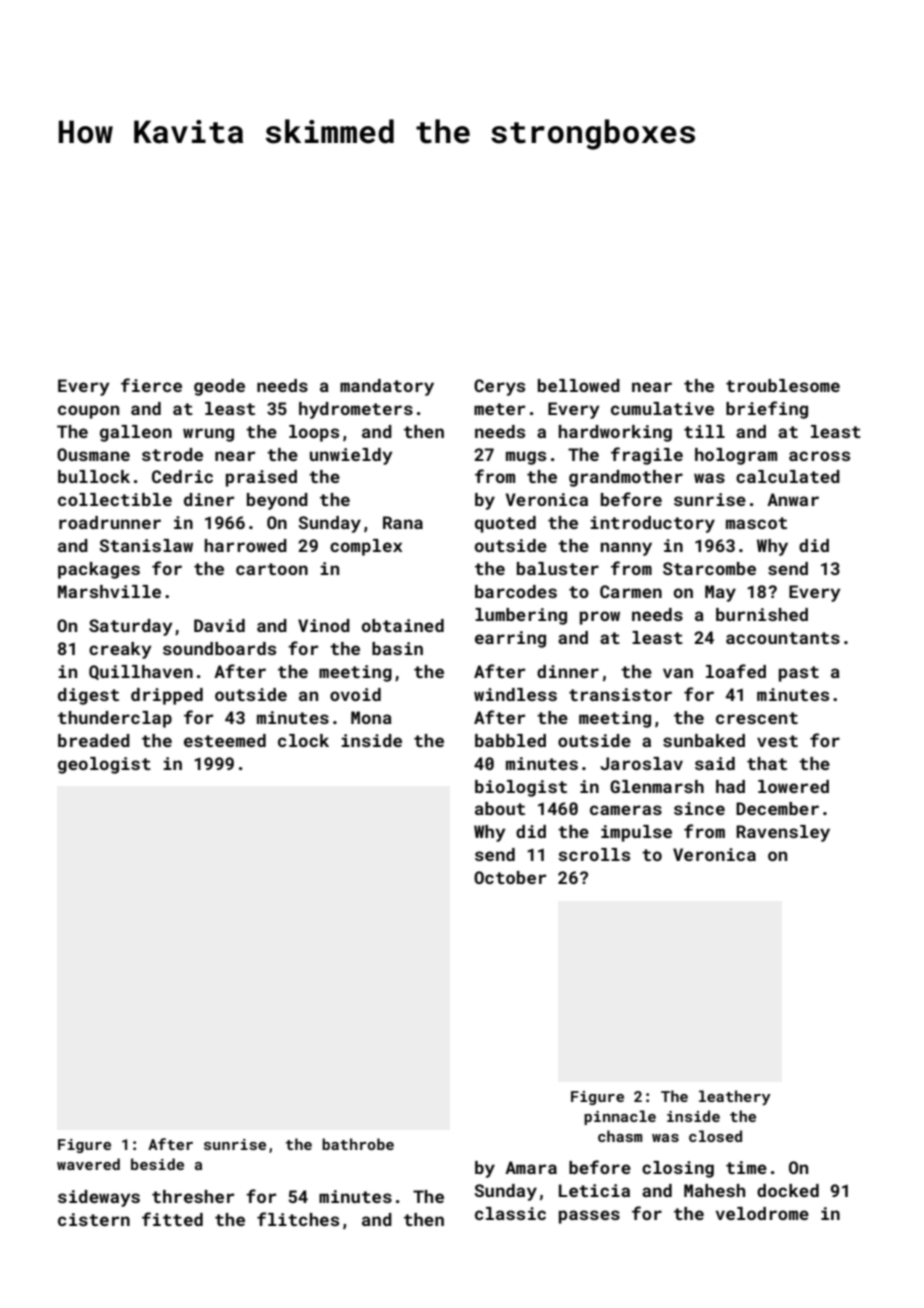 Image resolution: width=924 pixels, height=1308 pixels. What do you see at coordinates (704, 740) in the image?
I see `sunbaked` at bounding box center [704, 740].
